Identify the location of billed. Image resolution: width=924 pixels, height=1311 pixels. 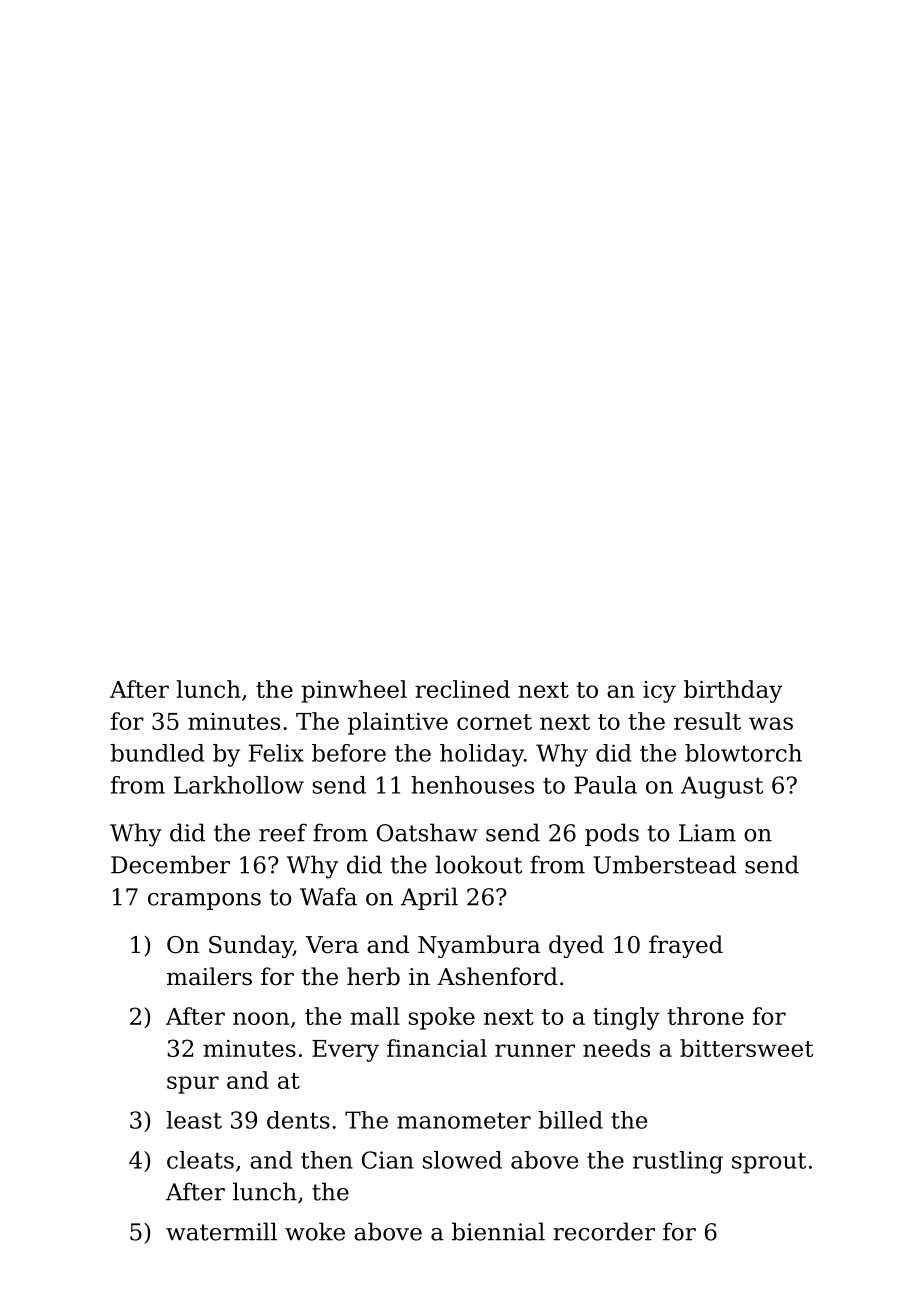
(570, 1120).
